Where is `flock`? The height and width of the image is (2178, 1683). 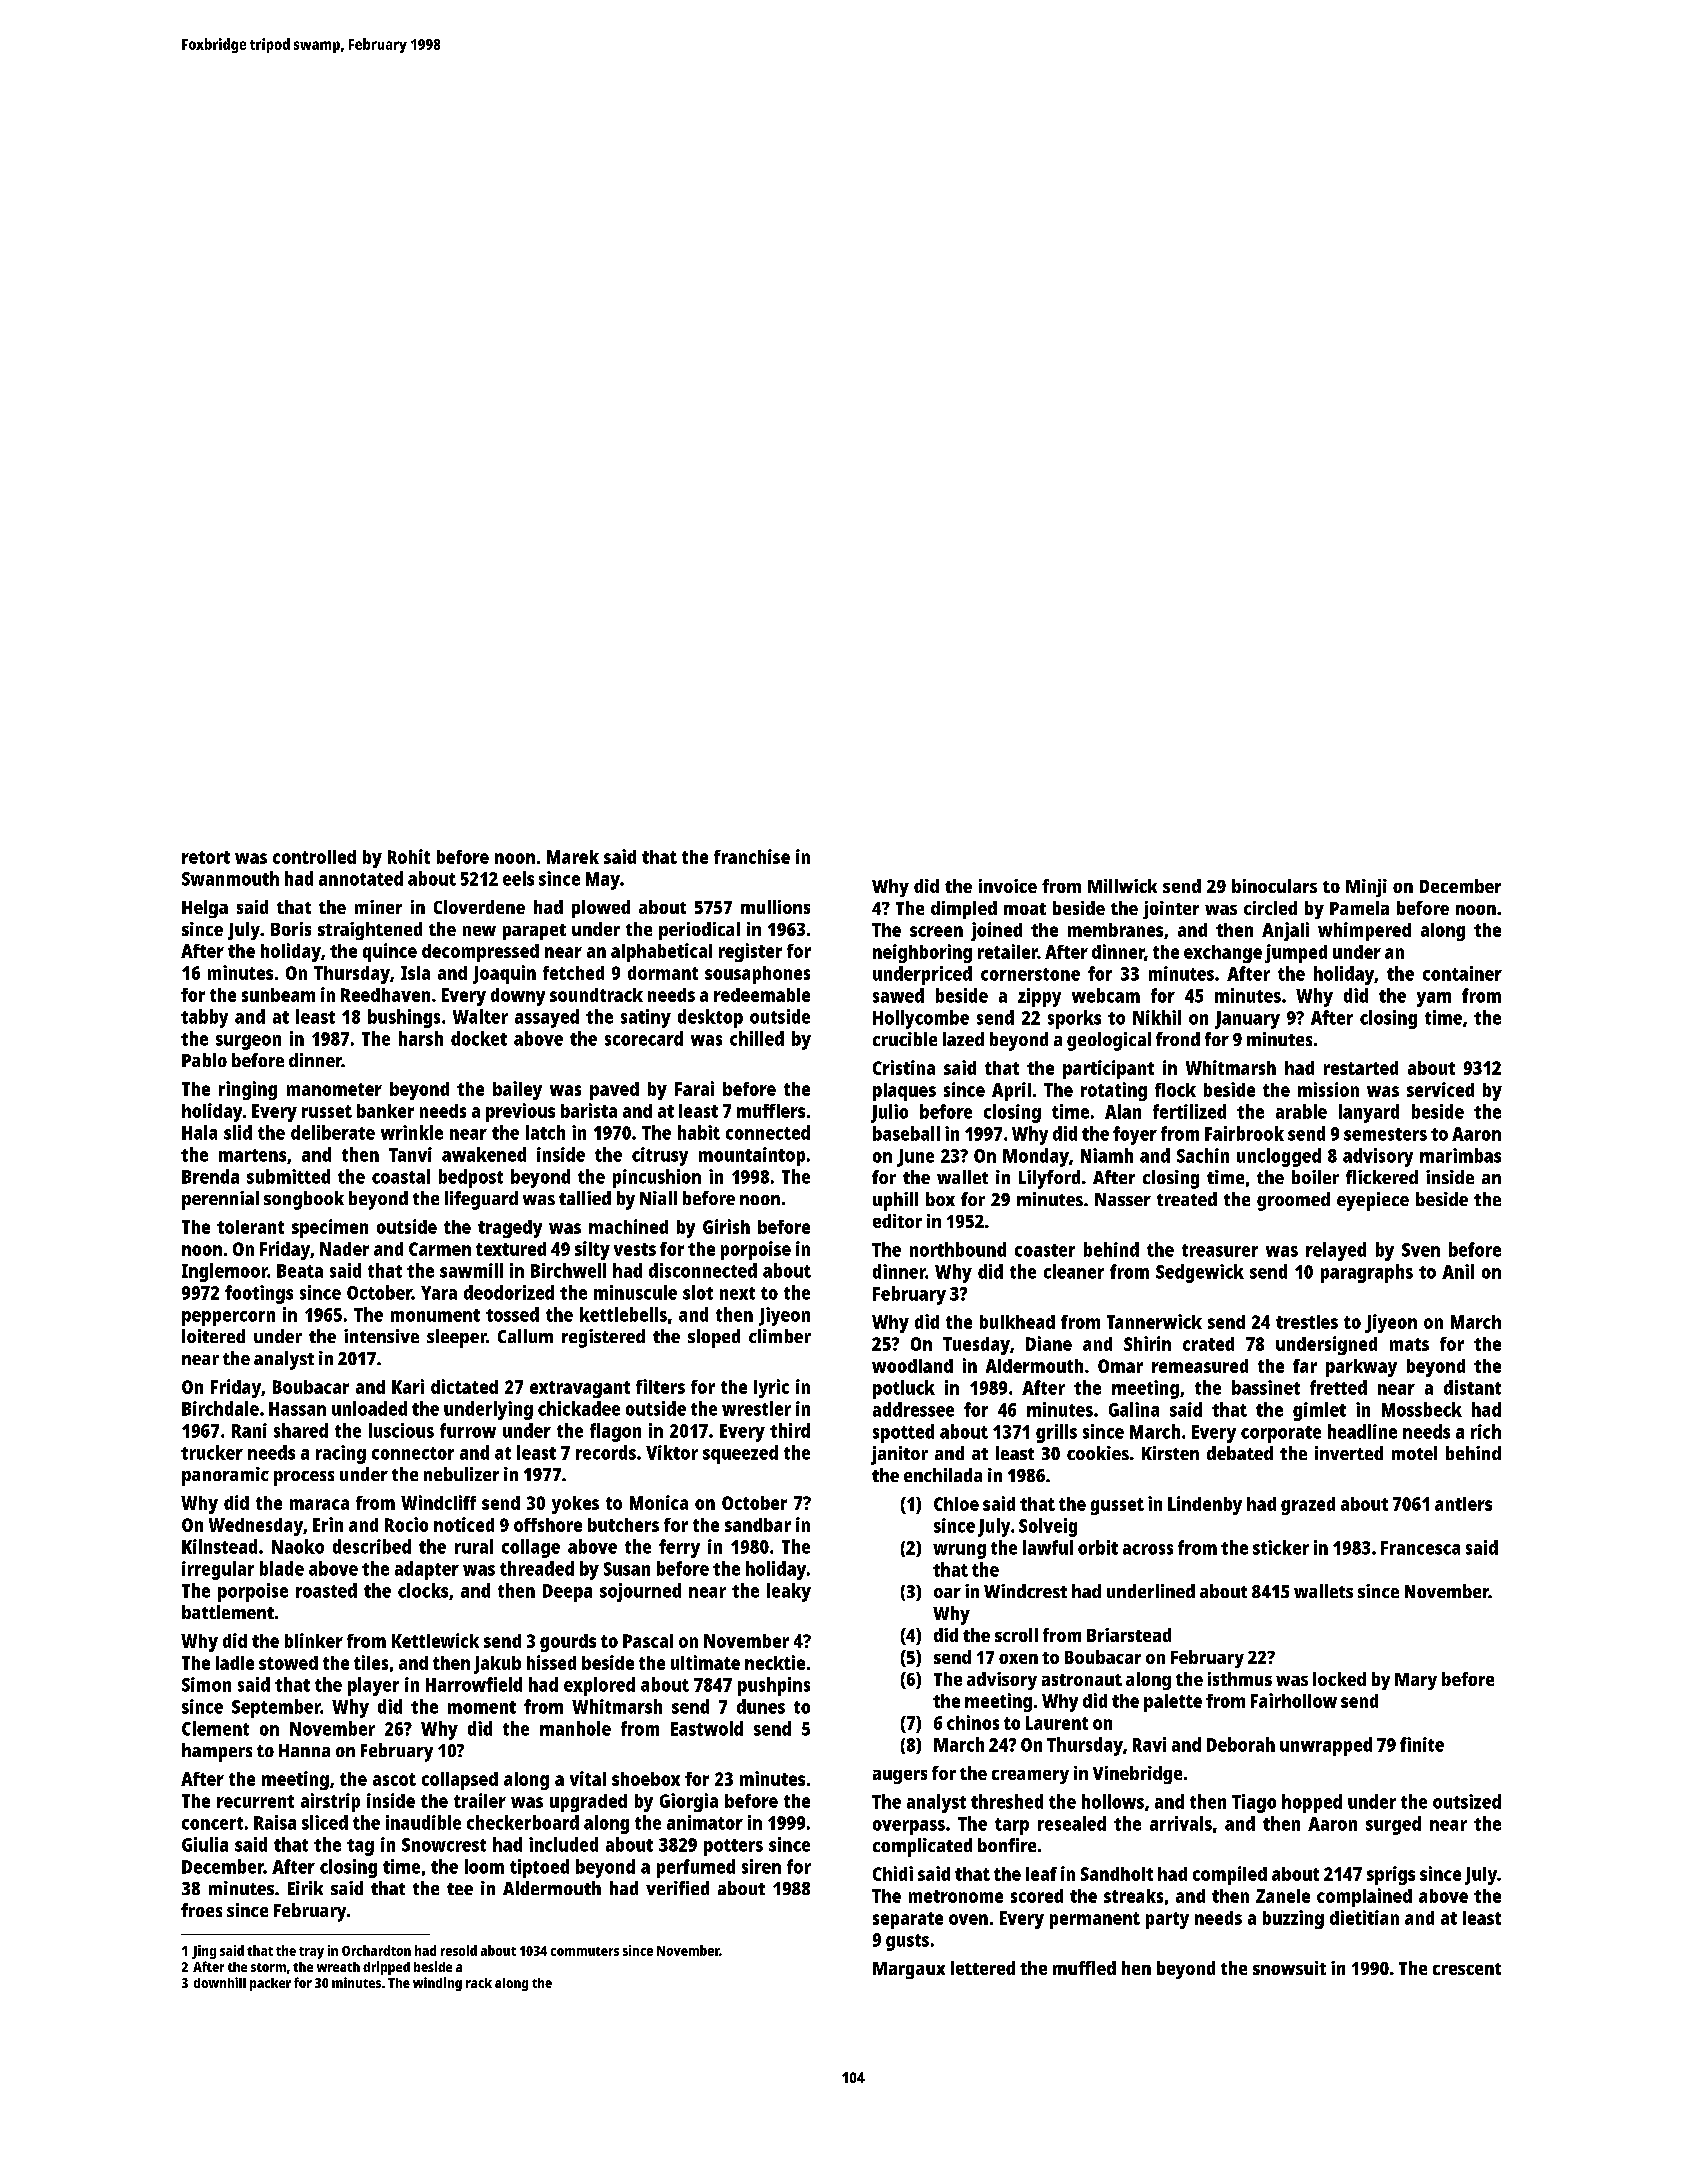
flock is located at coordinates (1175, 1090).
